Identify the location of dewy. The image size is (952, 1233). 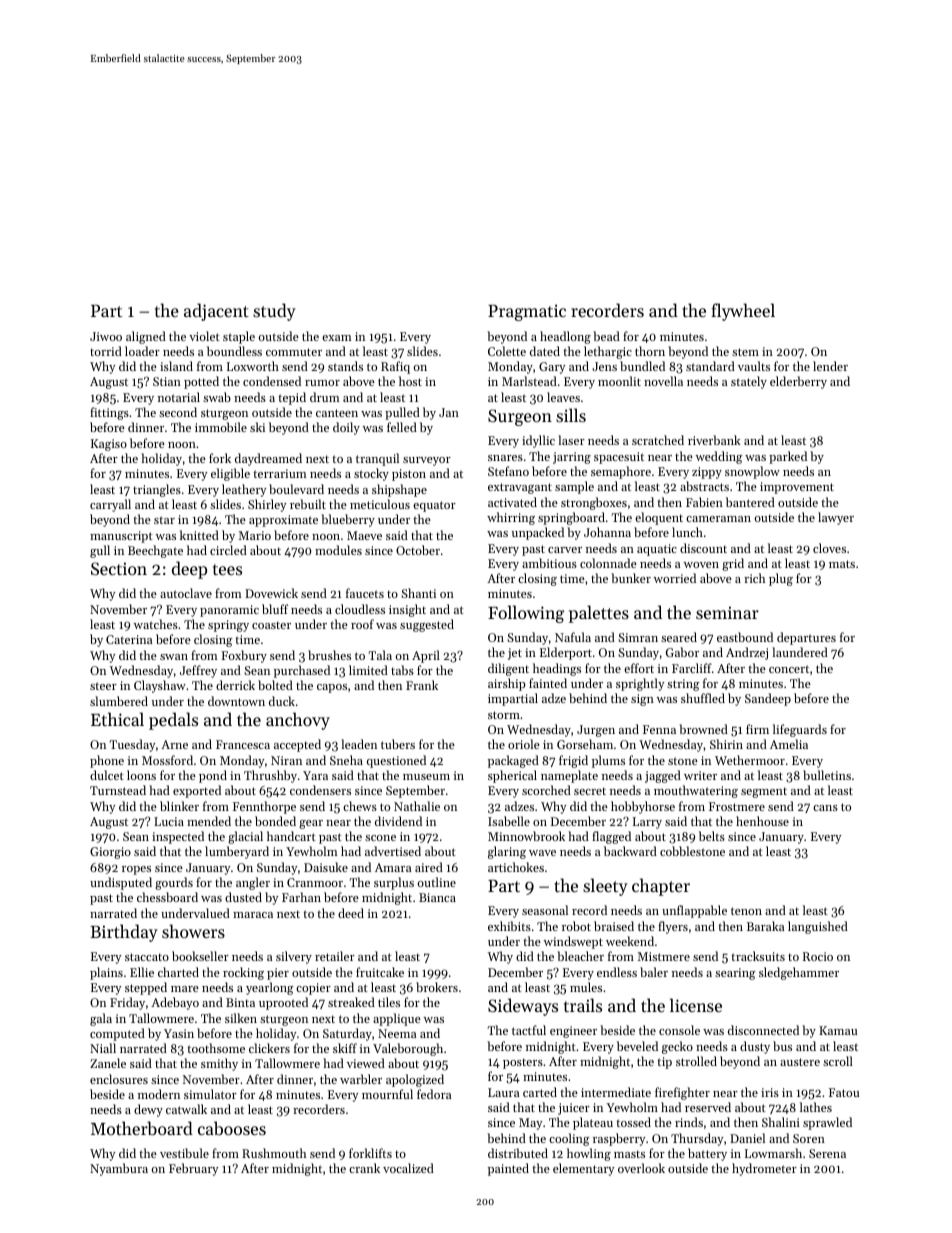
(148, 1110).
